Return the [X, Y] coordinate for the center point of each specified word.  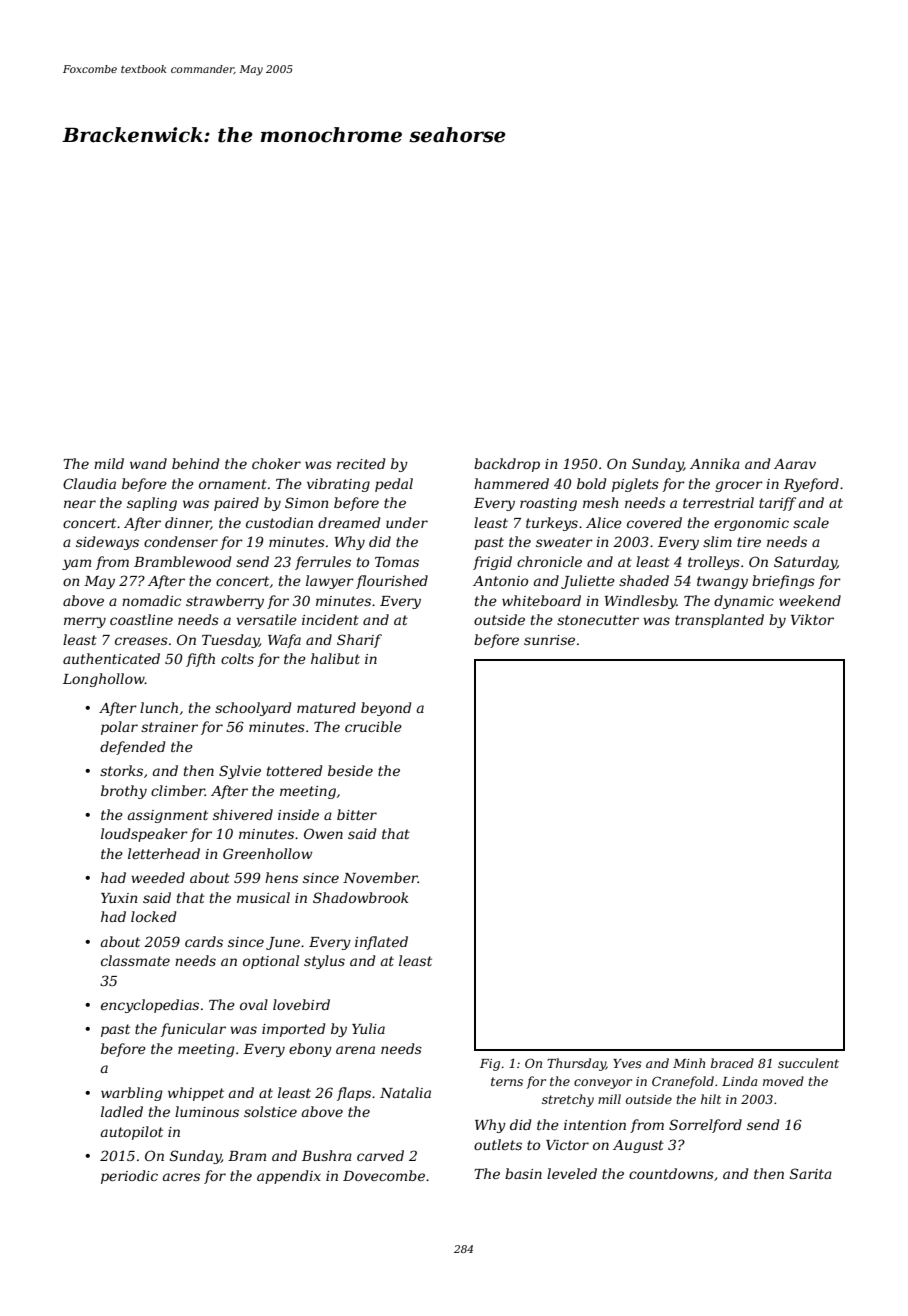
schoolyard [253, 709]
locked [153, 916]
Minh [689, 1063]
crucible [373, 726]
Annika [715, 463]
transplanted [719, 621]
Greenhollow [267, 853]
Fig [490, 1065]
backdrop [507, 465]
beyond [386, 709]
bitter [357, 814]
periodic [129, 1177]
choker [276, 463]
